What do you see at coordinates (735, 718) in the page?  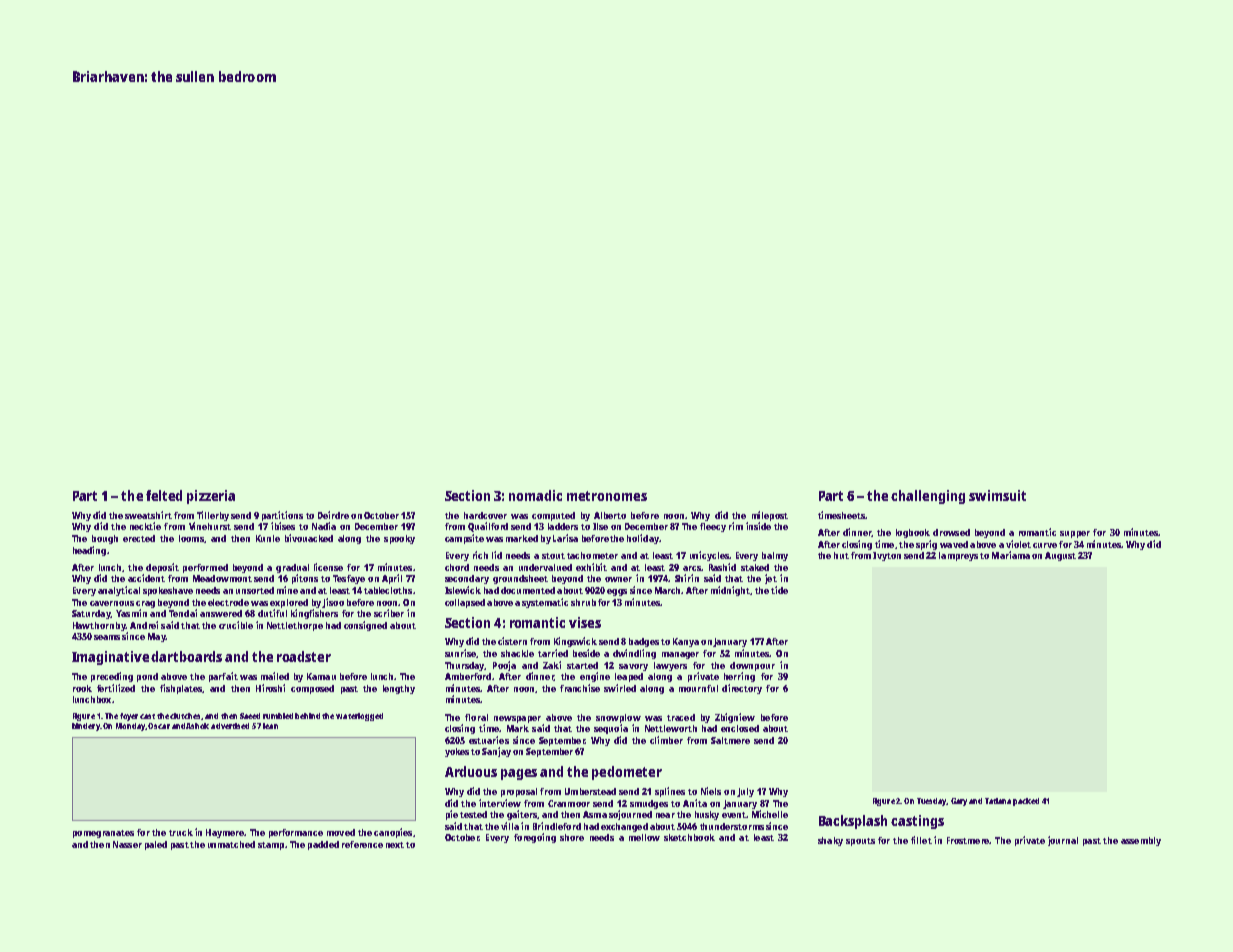 I see `Zbigniew` at bounding box center [735, 718].
